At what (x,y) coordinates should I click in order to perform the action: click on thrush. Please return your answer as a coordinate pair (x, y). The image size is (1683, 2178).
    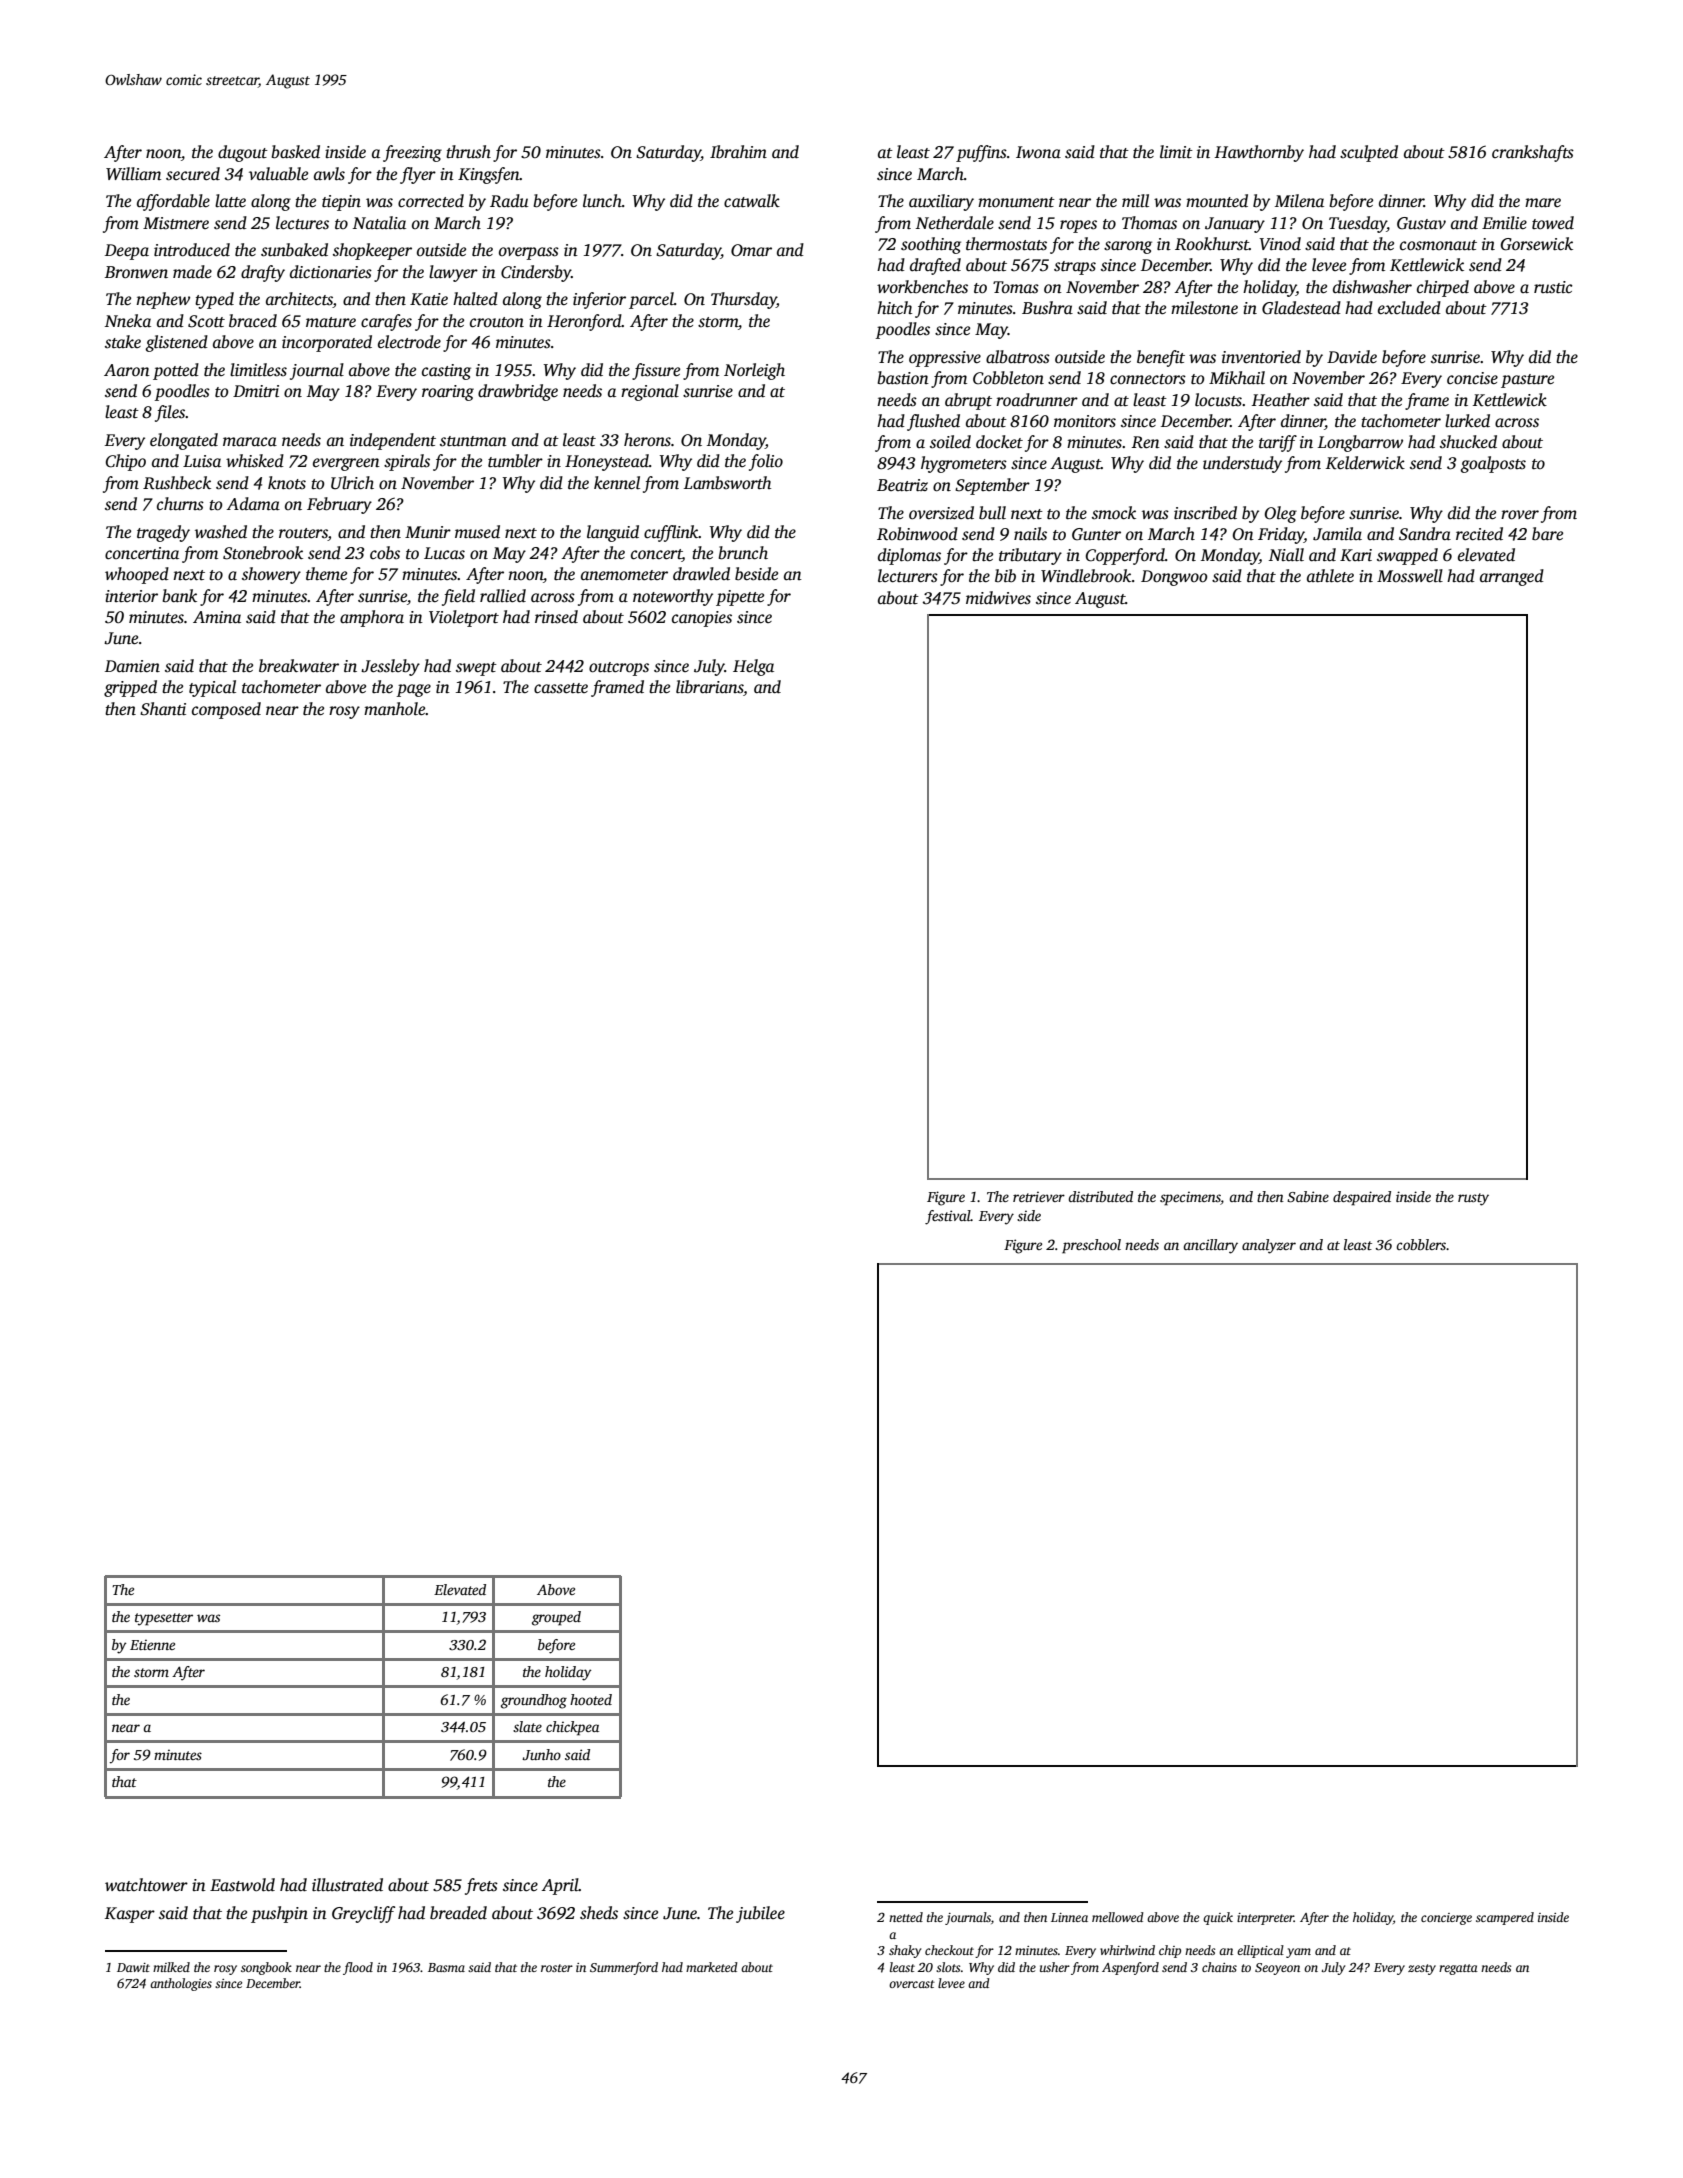
    Looking at the image, I should click on (468, 152).
